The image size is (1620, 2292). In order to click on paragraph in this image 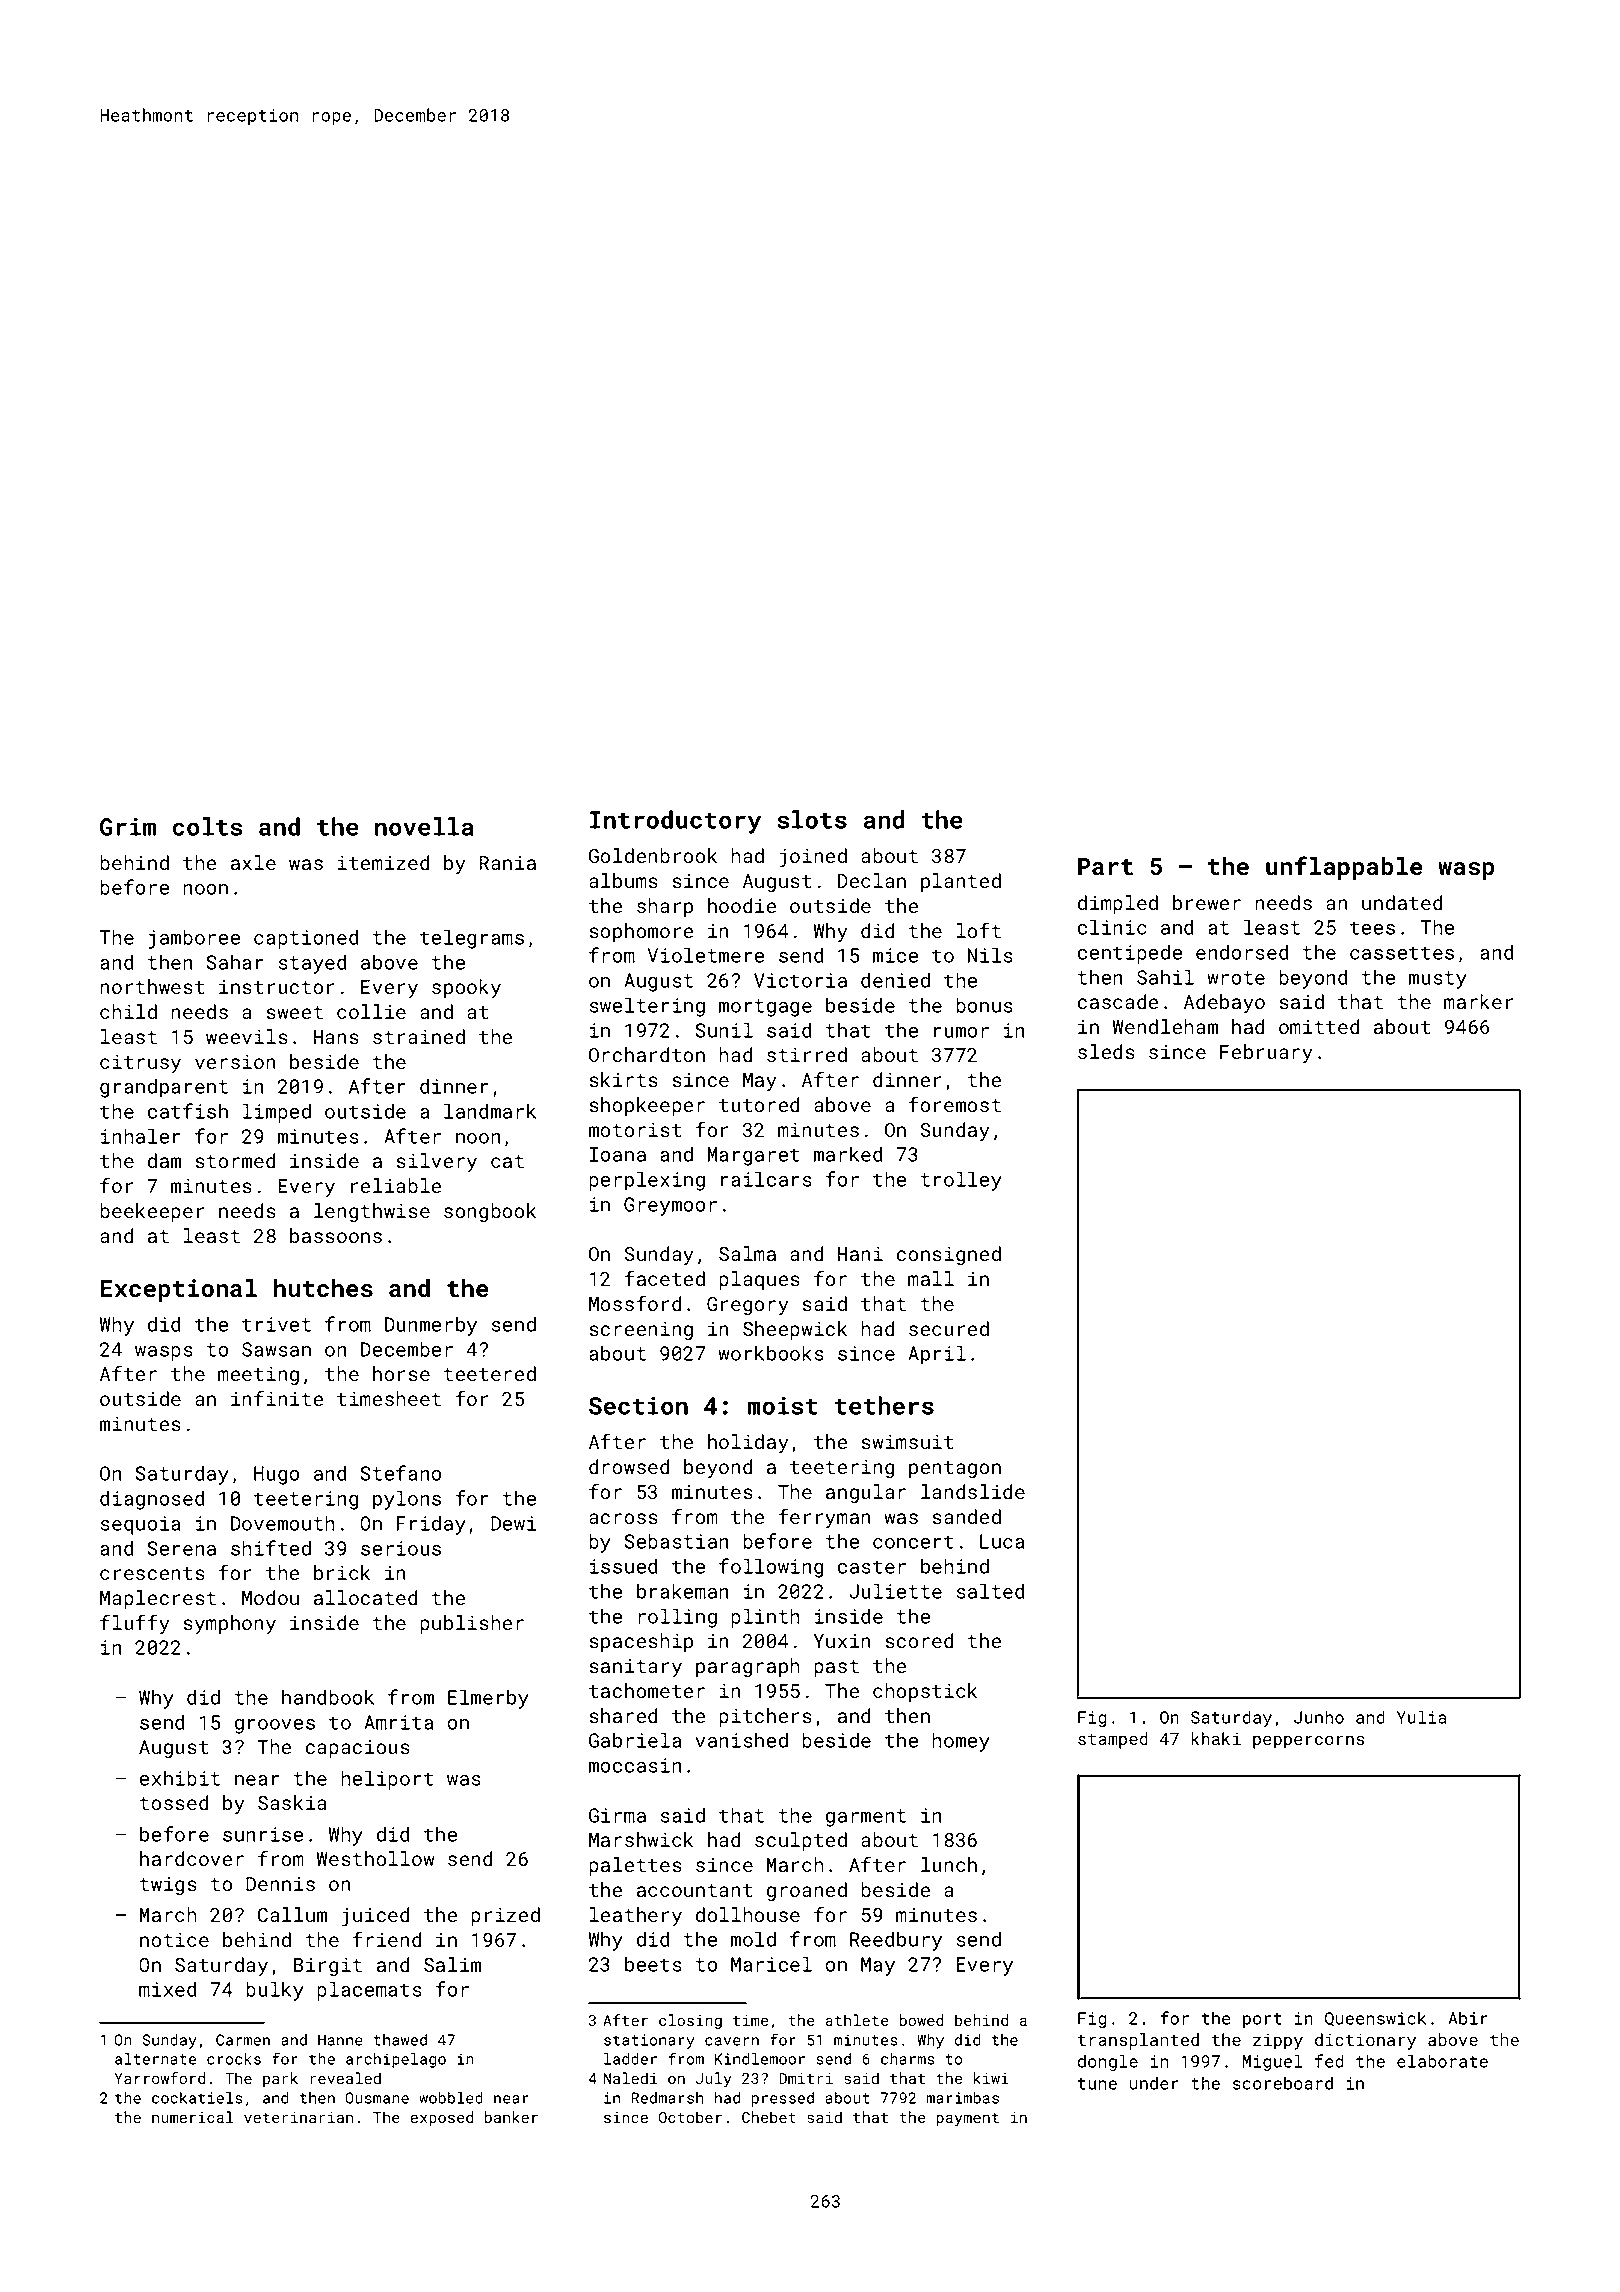, I will do `click(748, 1667)`.
